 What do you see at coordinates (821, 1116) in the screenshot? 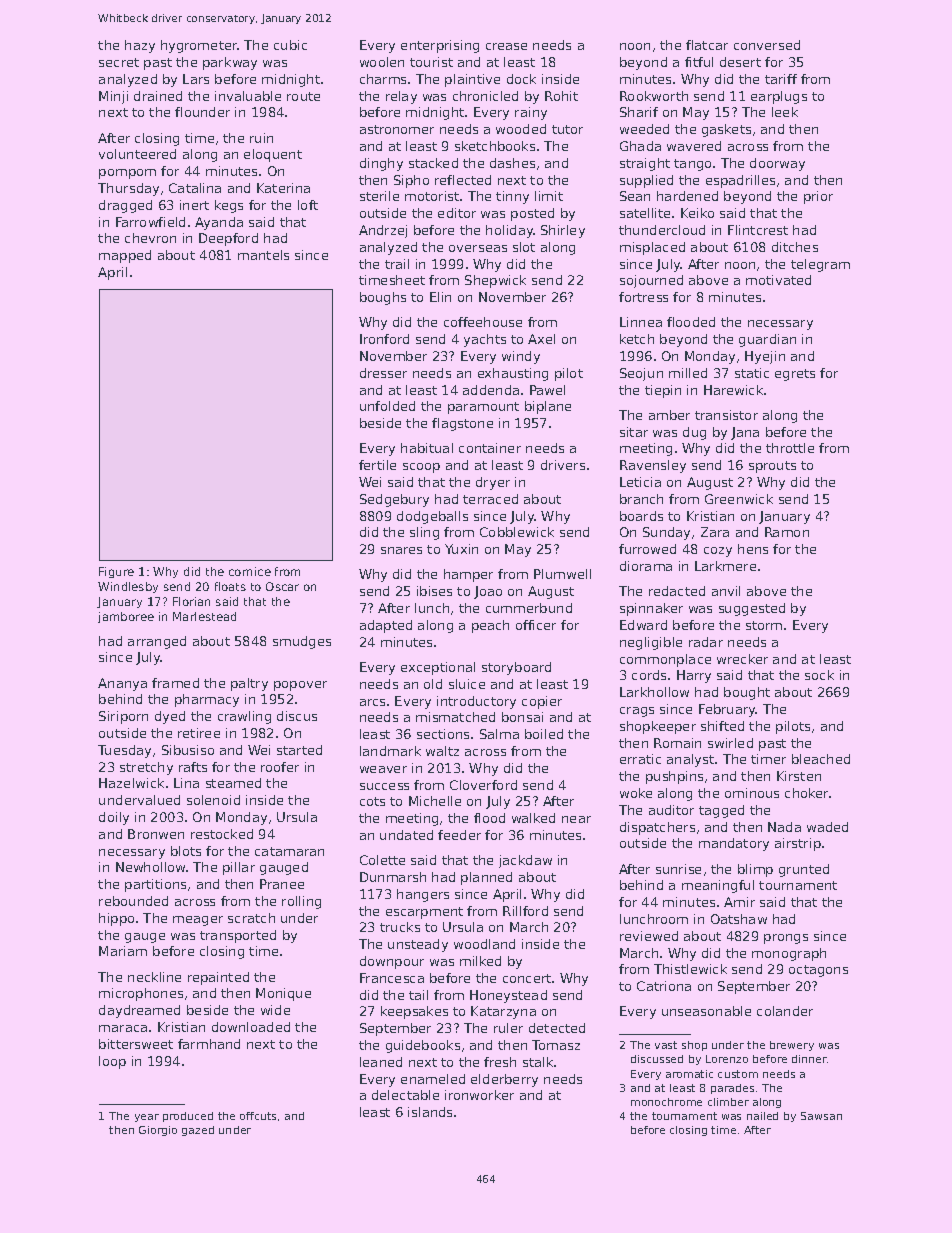
I see `Sawsan` at bounding box center [821, 1116].
